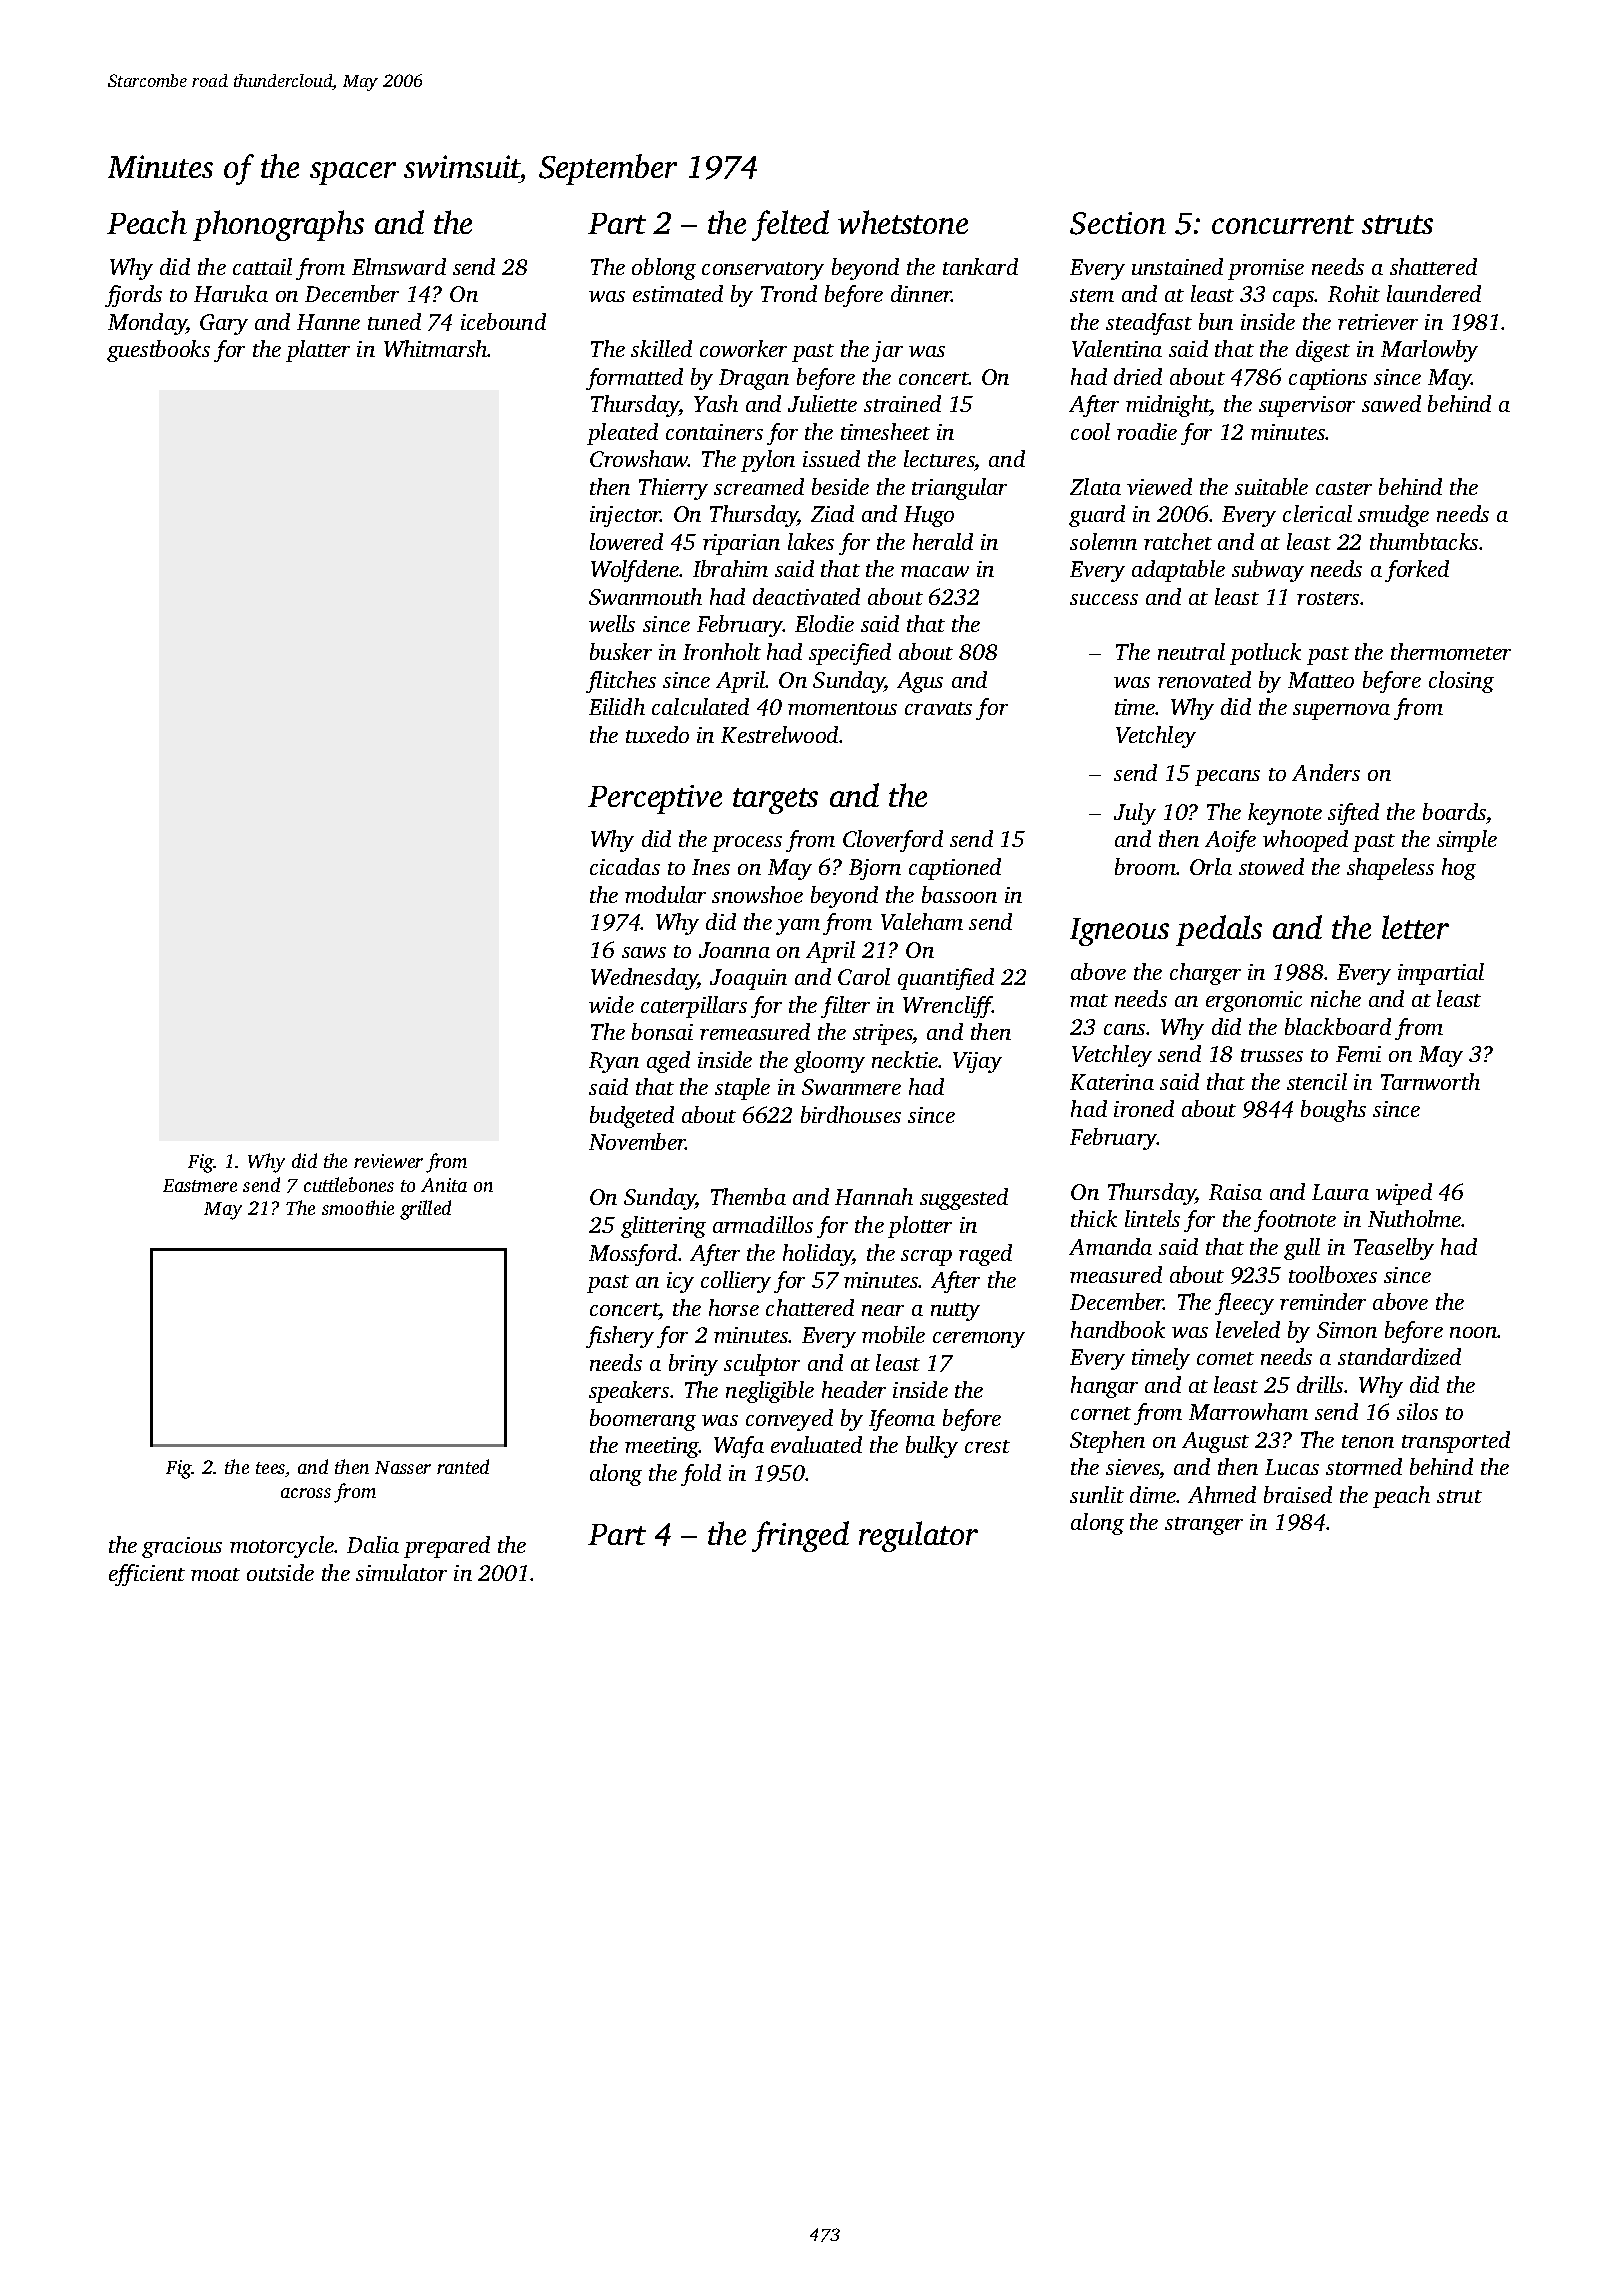 This screenshot has width=1620, height=2292. Describe the element at coordinates (1283, 224) in the screenshot. I see `concurrent` at that location.
